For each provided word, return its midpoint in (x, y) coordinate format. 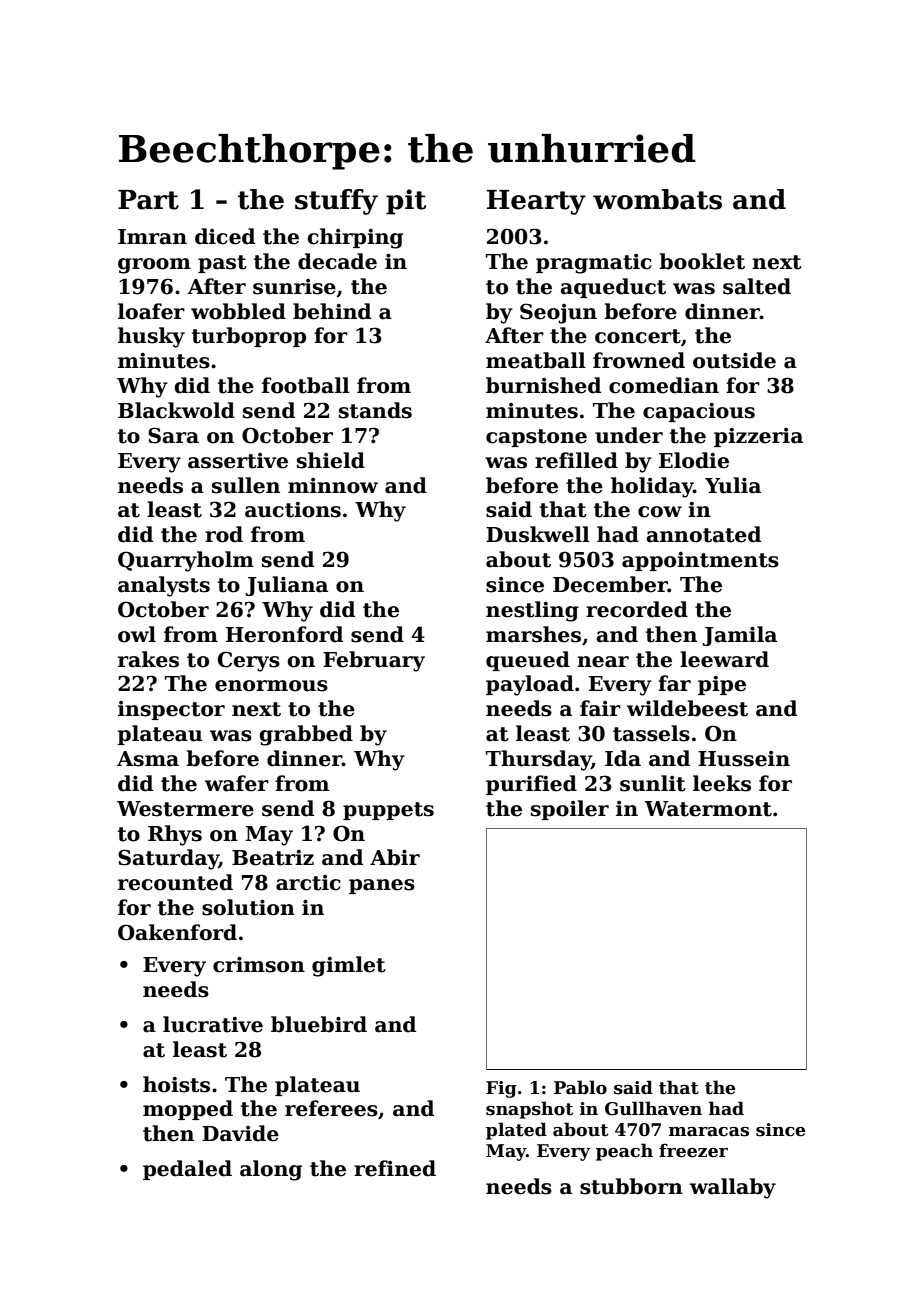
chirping (355, 238)
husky (151, 337)
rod (224, 534)
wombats (657, 199)
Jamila (740, 636)
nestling (532, 611)
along (271, 1170)
